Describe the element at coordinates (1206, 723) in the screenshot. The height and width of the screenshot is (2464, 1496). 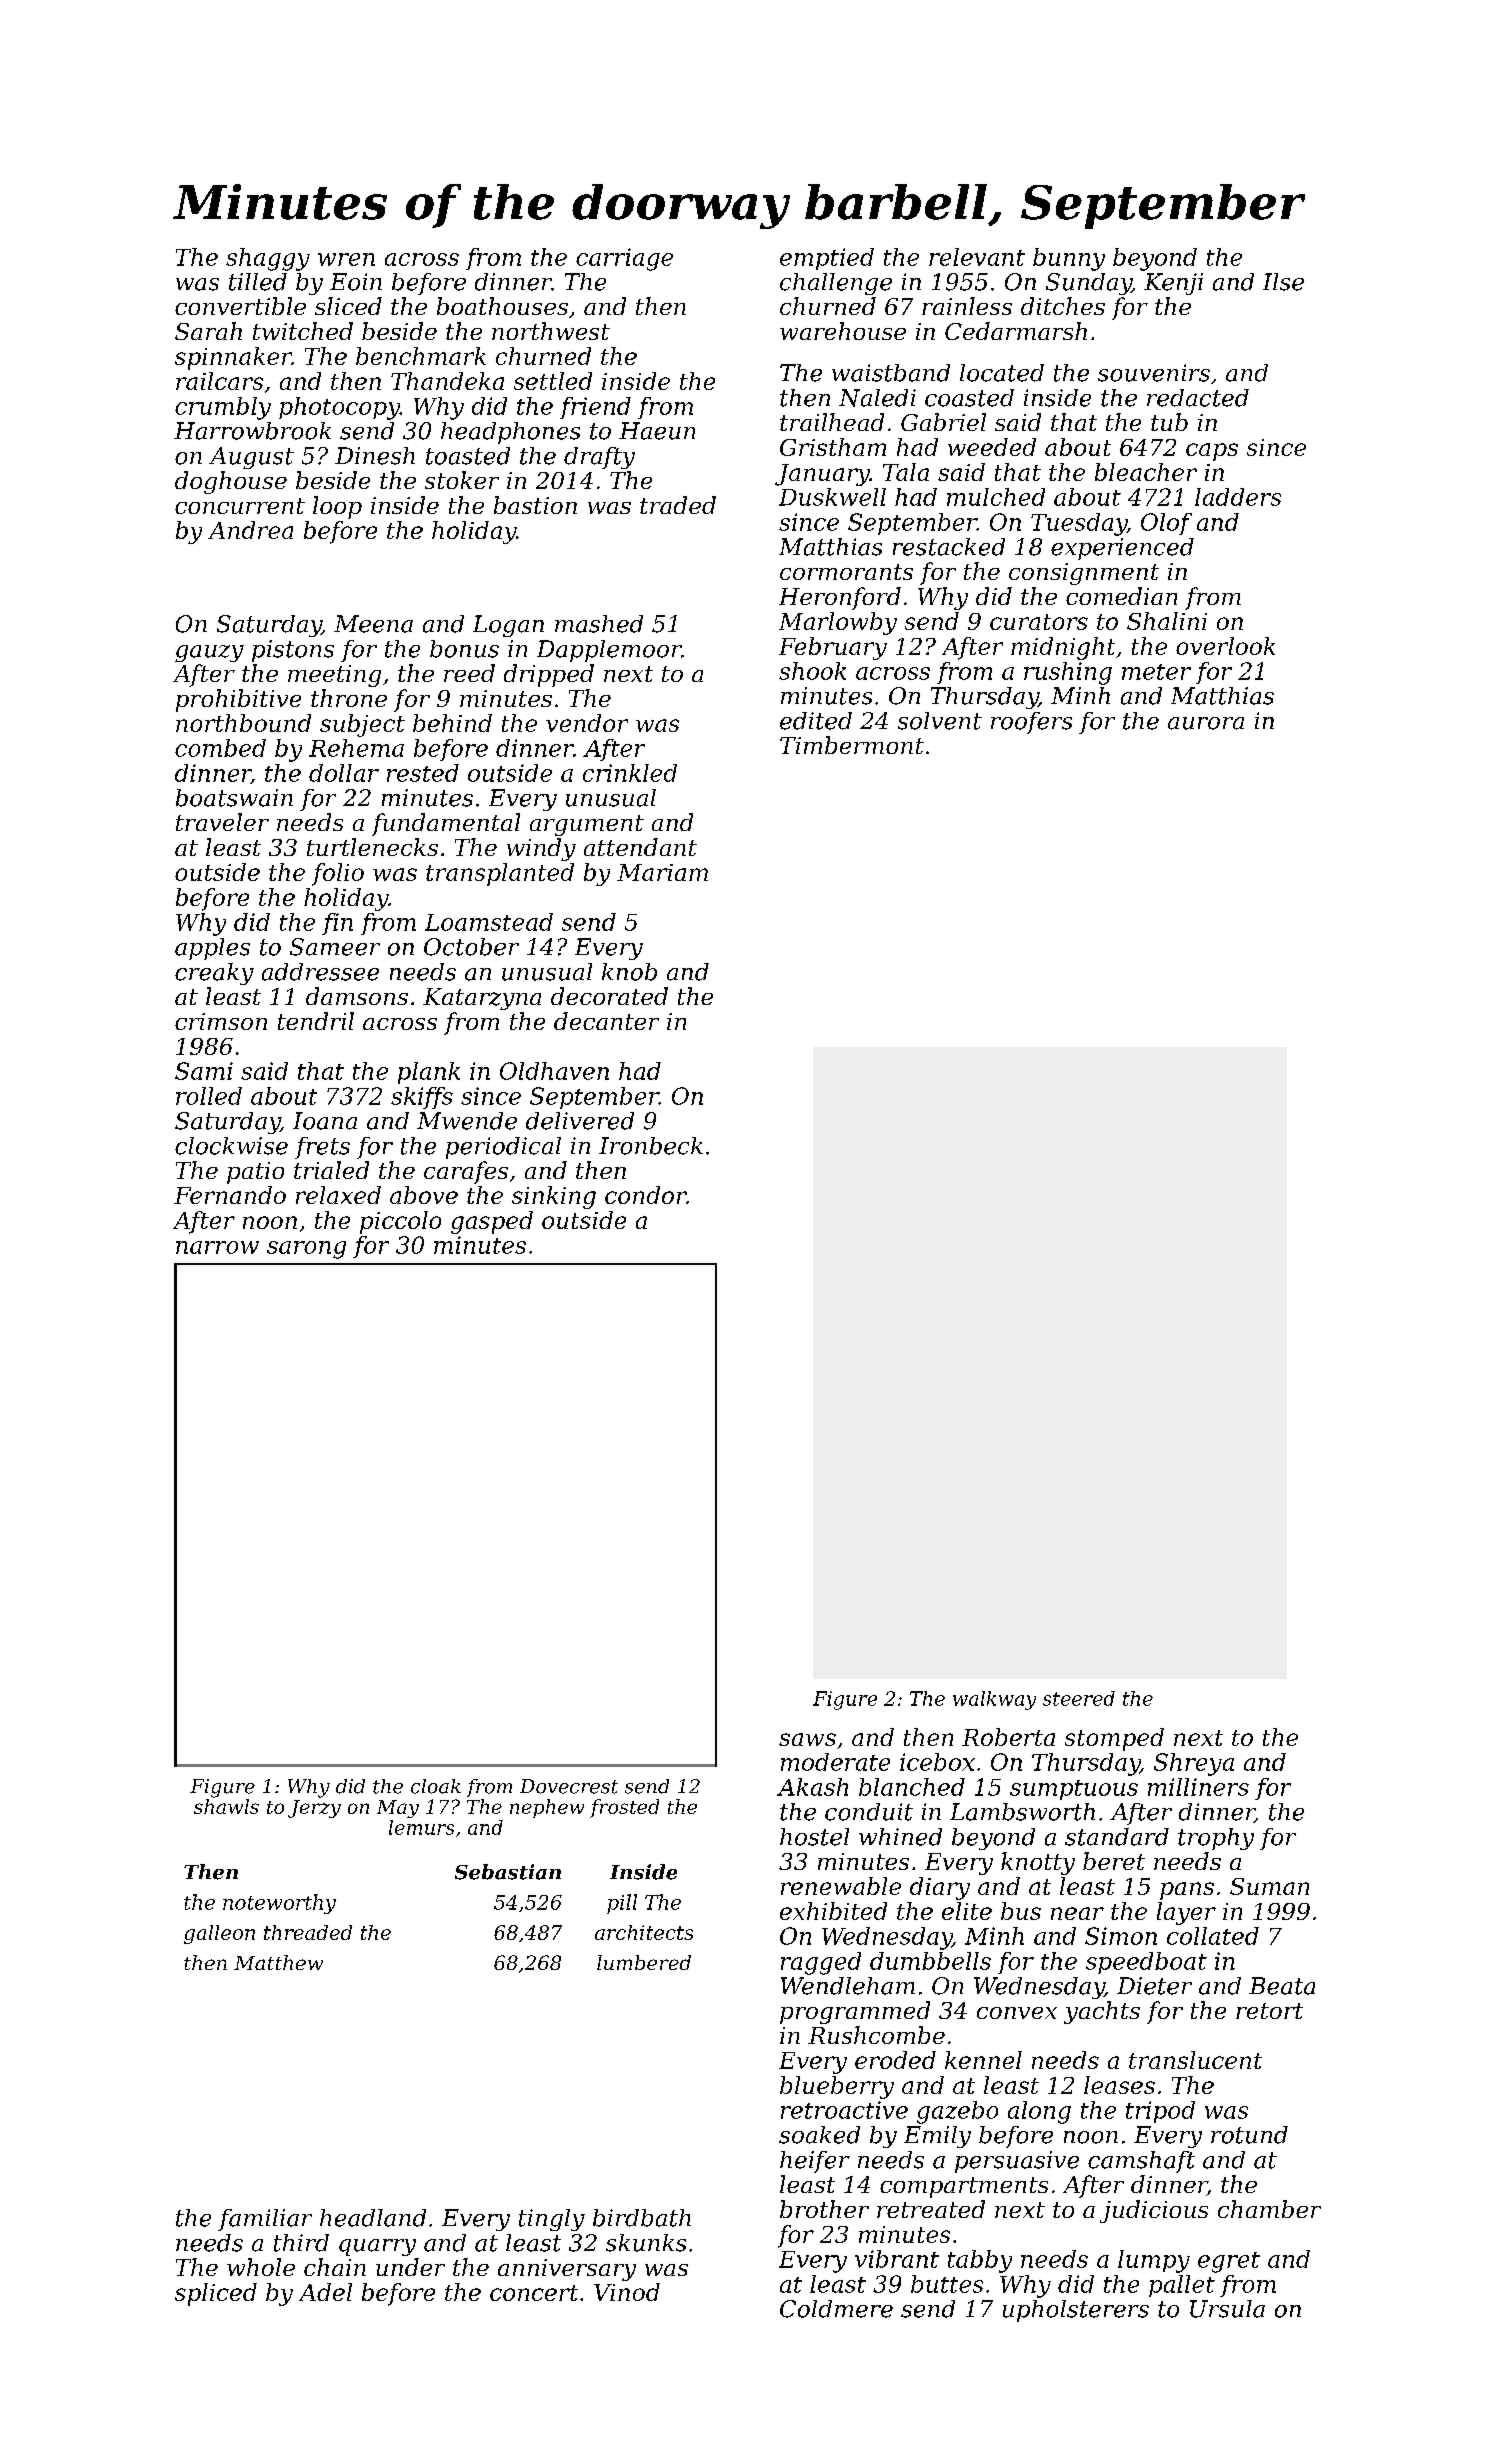
I see `aurora` at that location.
